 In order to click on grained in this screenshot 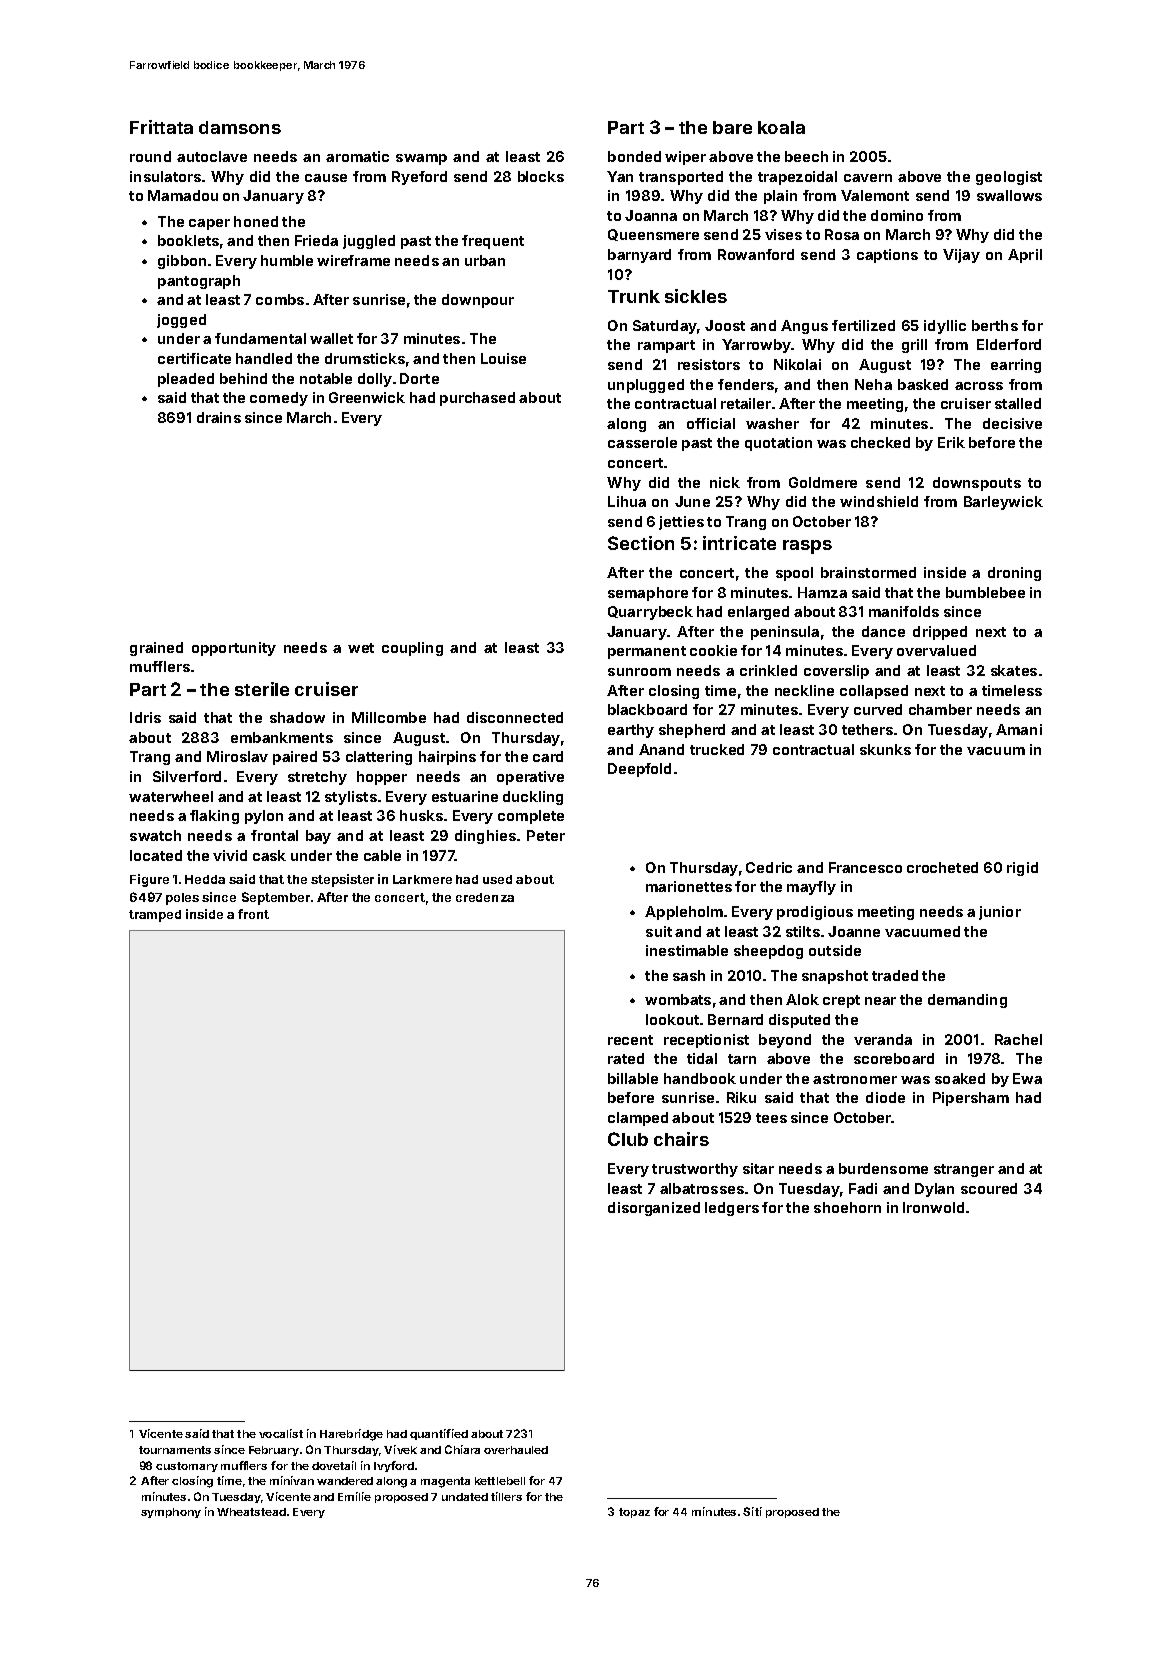, I will do `click(156, 649)`.
